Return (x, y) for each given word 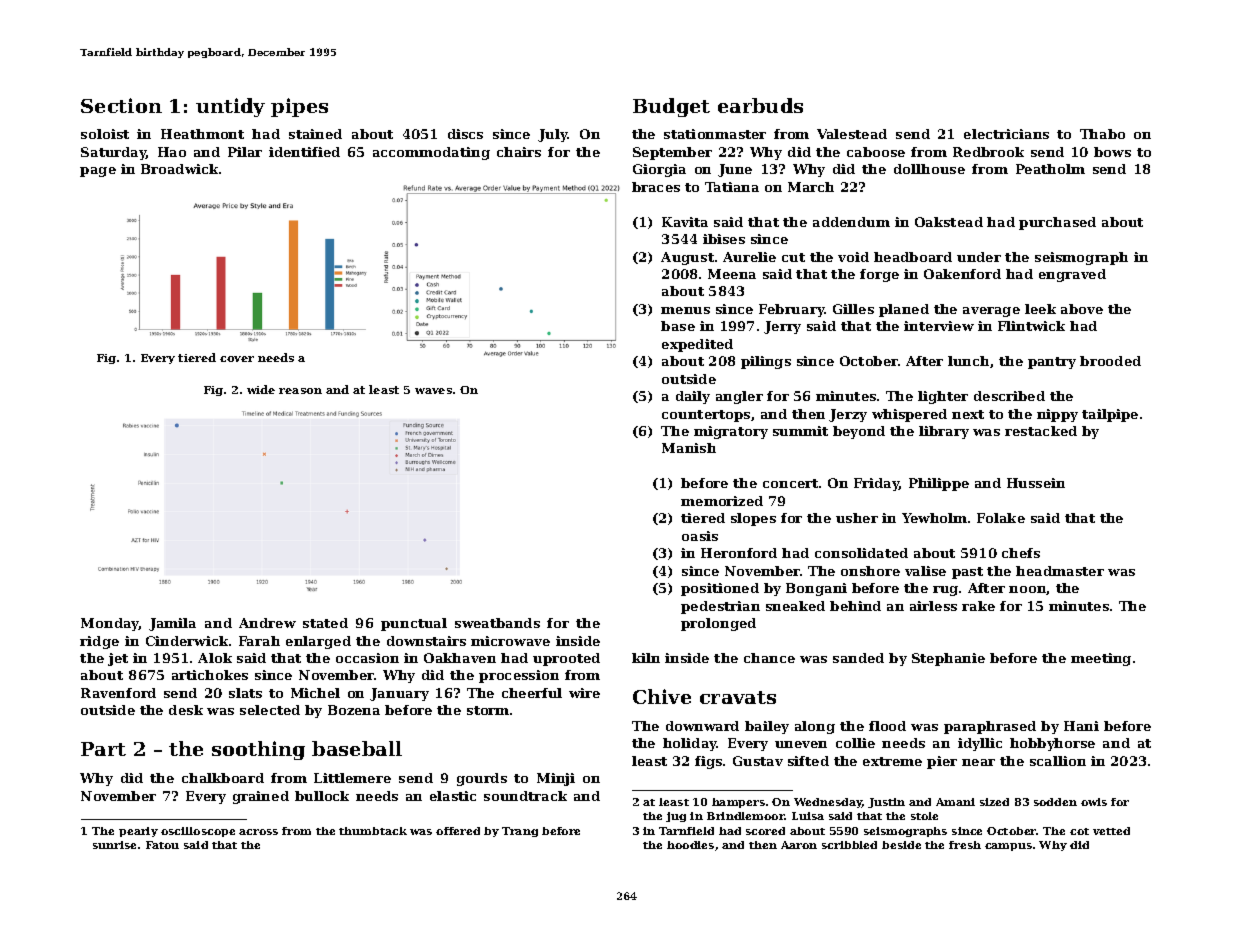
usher (857, 518)
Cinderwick (187, 641)
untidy (230, 107)
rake (978, 606)
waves (433, 391)
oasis (700, 536)
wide (261, 389)
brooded (1110, 361)
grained (261, 797)
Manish (689, 448)
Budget (671, 107)
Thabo (1102, 134)
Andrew (267, 623)
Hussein (1036, 483)
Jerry (782, 327)
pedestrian (720, 607)
